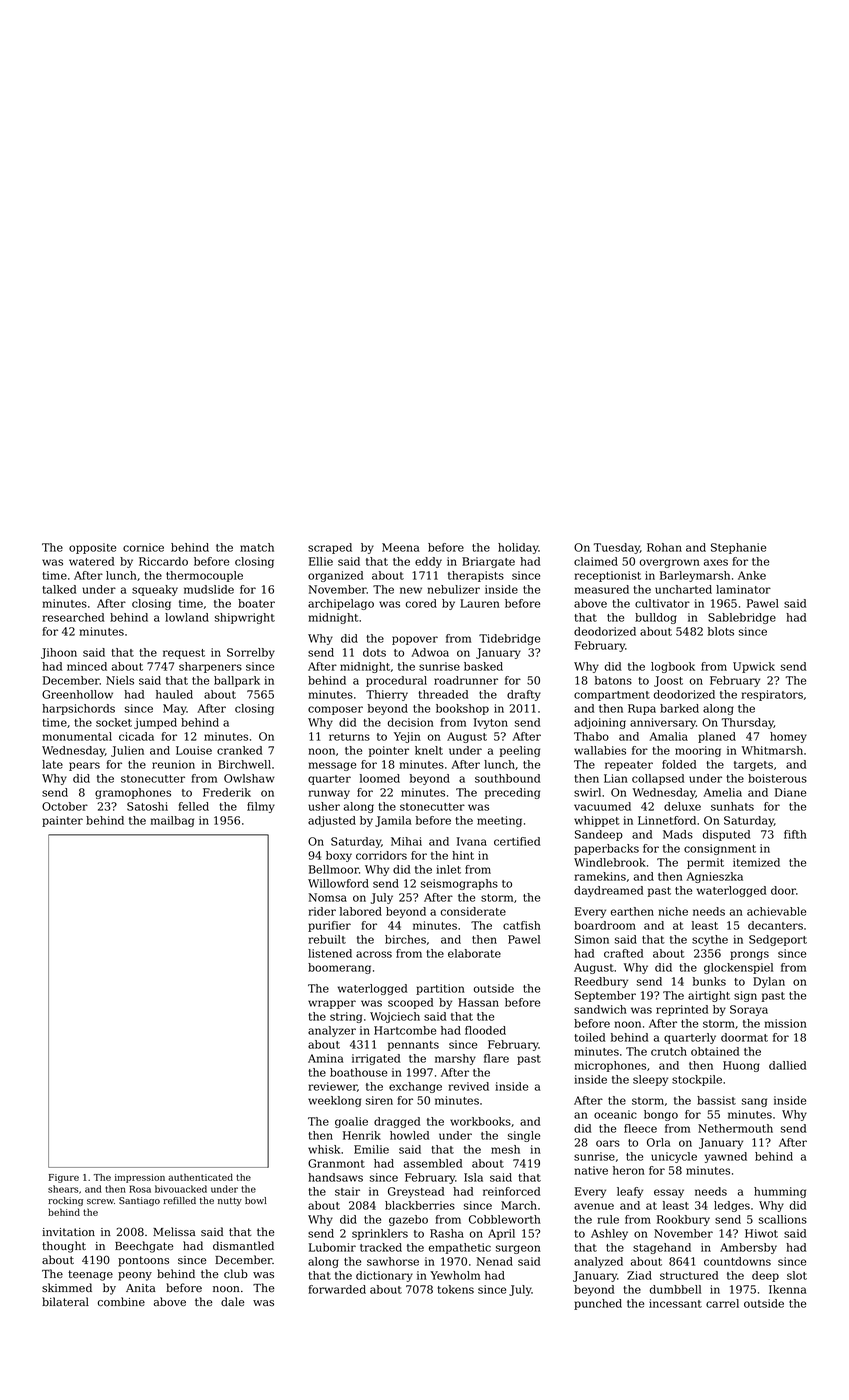  Describe the element at coordinates (337, 1289) in the image. I see `forwarded` at that location.
